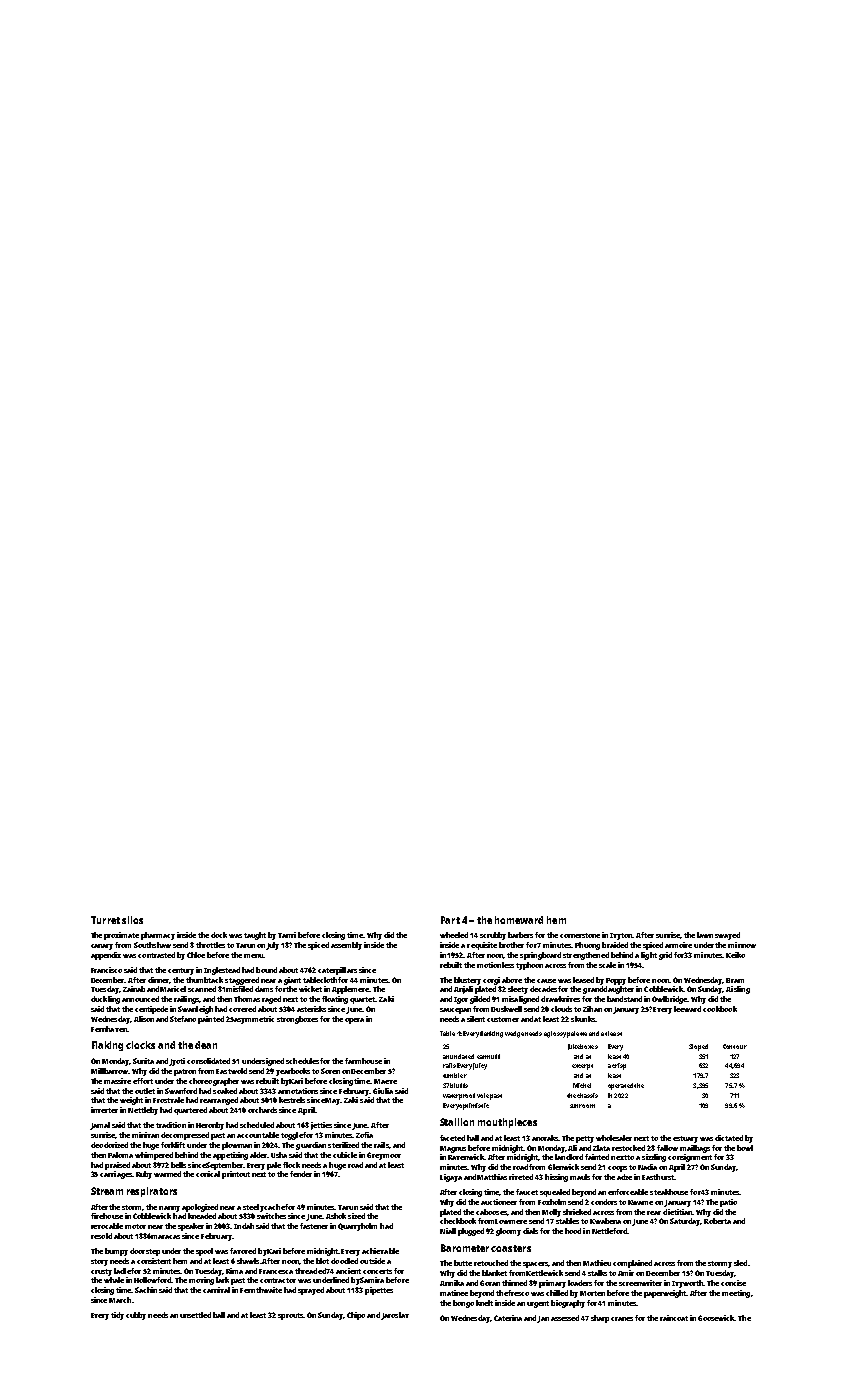  What do you see at coordinates (186, 1000) in the document?
I see `railings` at bounding box center [186, 1000].
